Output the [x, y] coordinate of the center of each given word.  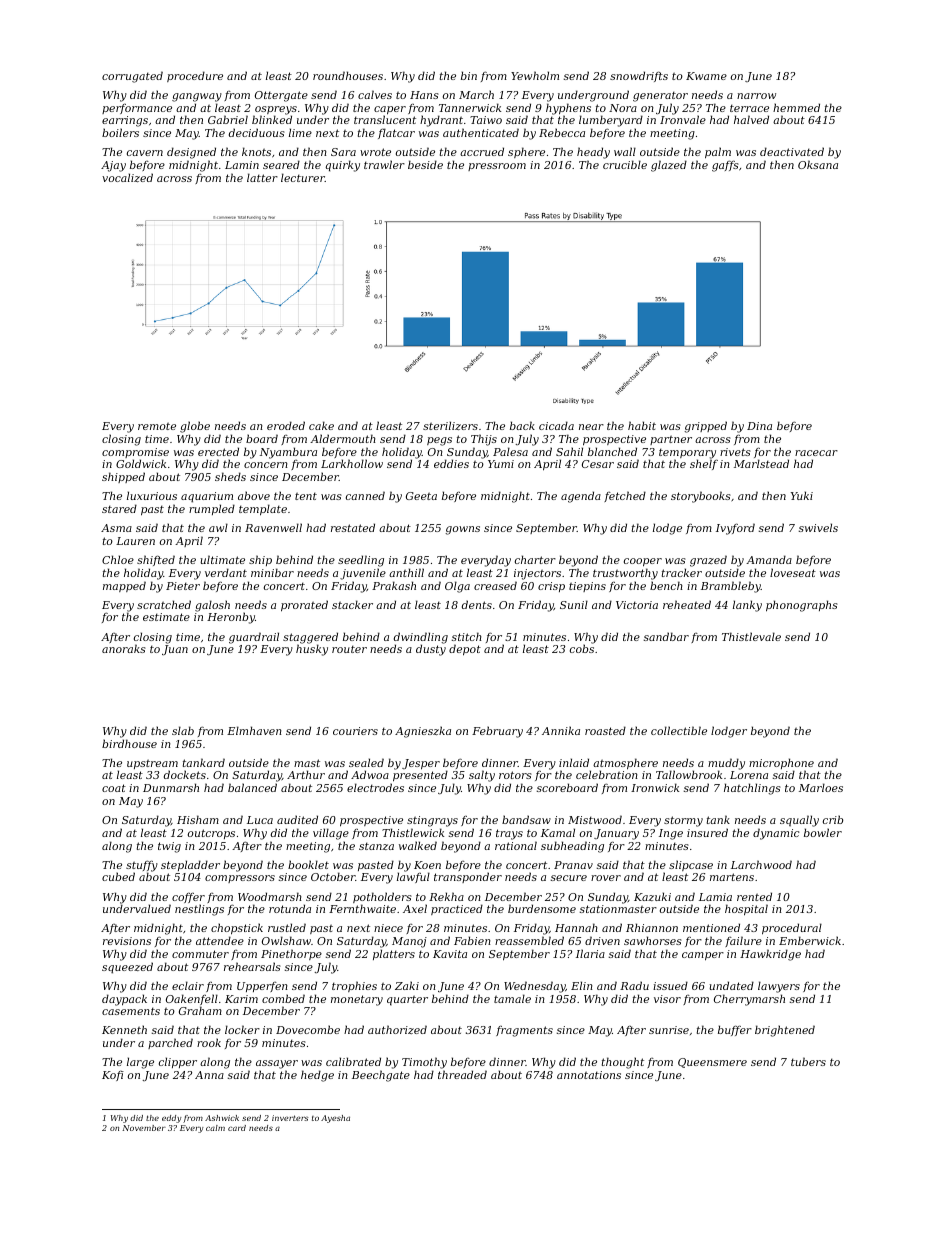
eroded [286, 425]
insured [707, 832]
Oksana [818, 164]
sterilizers [450, 425]
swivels [818, 527]
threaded [462, 1074]
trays [509, 834]
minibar [272, 572]
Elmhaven [254, 730]
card [237, 1128]
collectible [679, 730]
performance [137, 109]
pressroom [497, 167]
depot [465, 650]
